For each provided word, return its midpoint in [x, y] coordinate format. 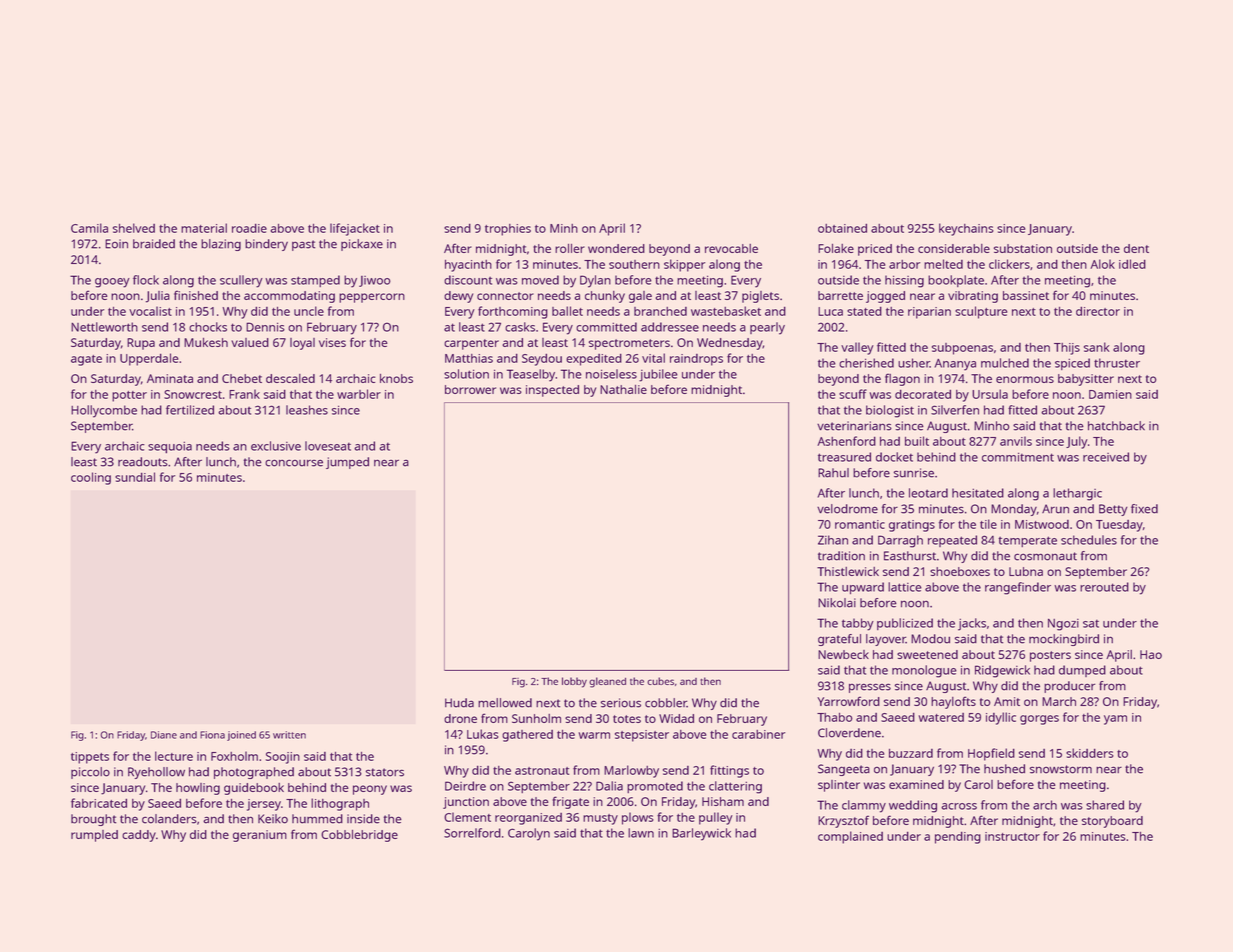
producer [1069, 687]
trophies [508, 230]
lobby [574, 682]
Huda [459, 703]
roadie [249, 228]
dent [1136, 248]
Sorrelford [472, 833]
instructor [1012, 836]
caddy [139, 836]
